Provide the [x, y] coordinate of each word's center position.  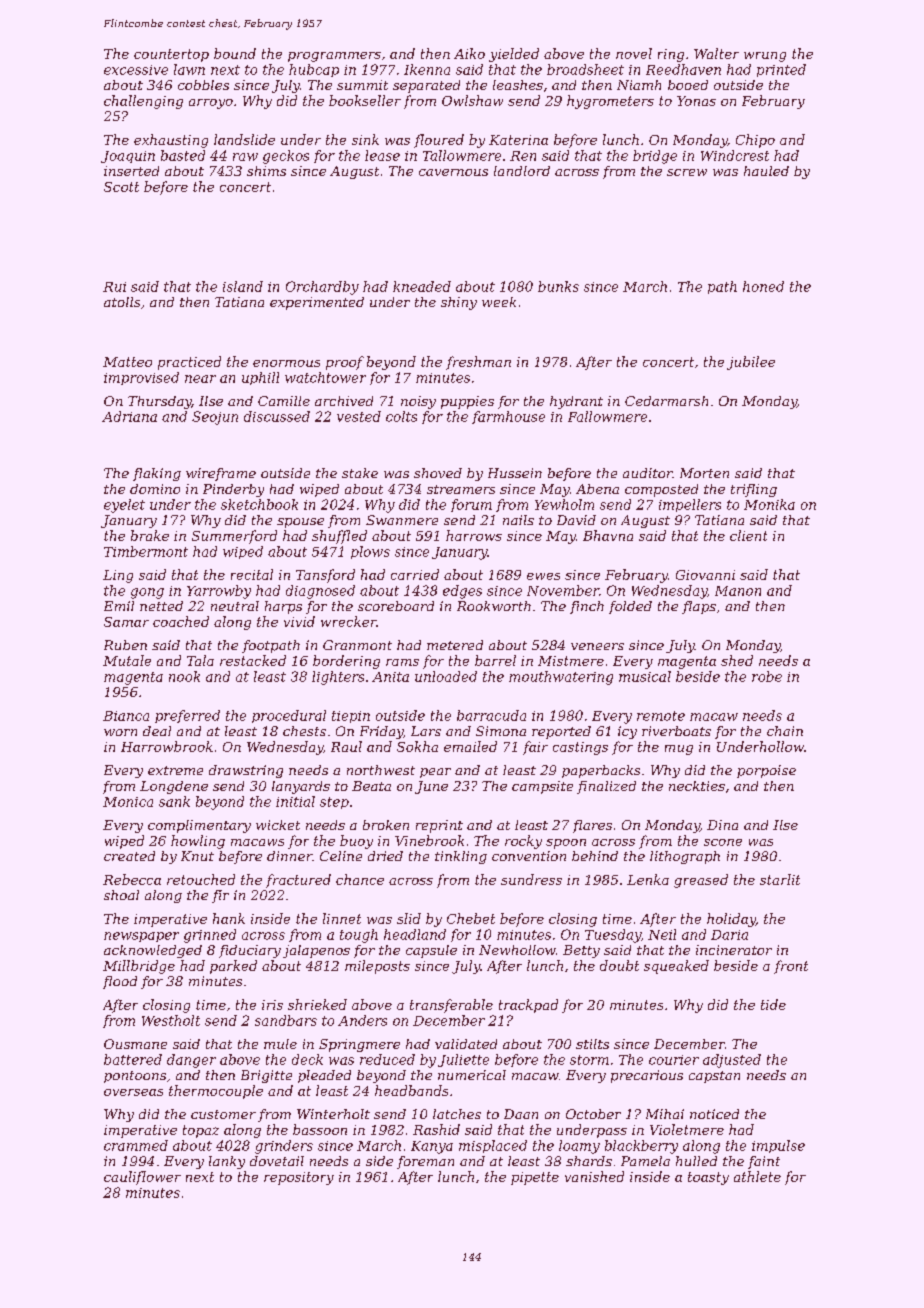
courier [674, 1060]
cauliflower [142, 1178]
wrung [765, 57]
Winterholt [333, 1114]
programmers [334, 57]
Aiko [469, 53]
